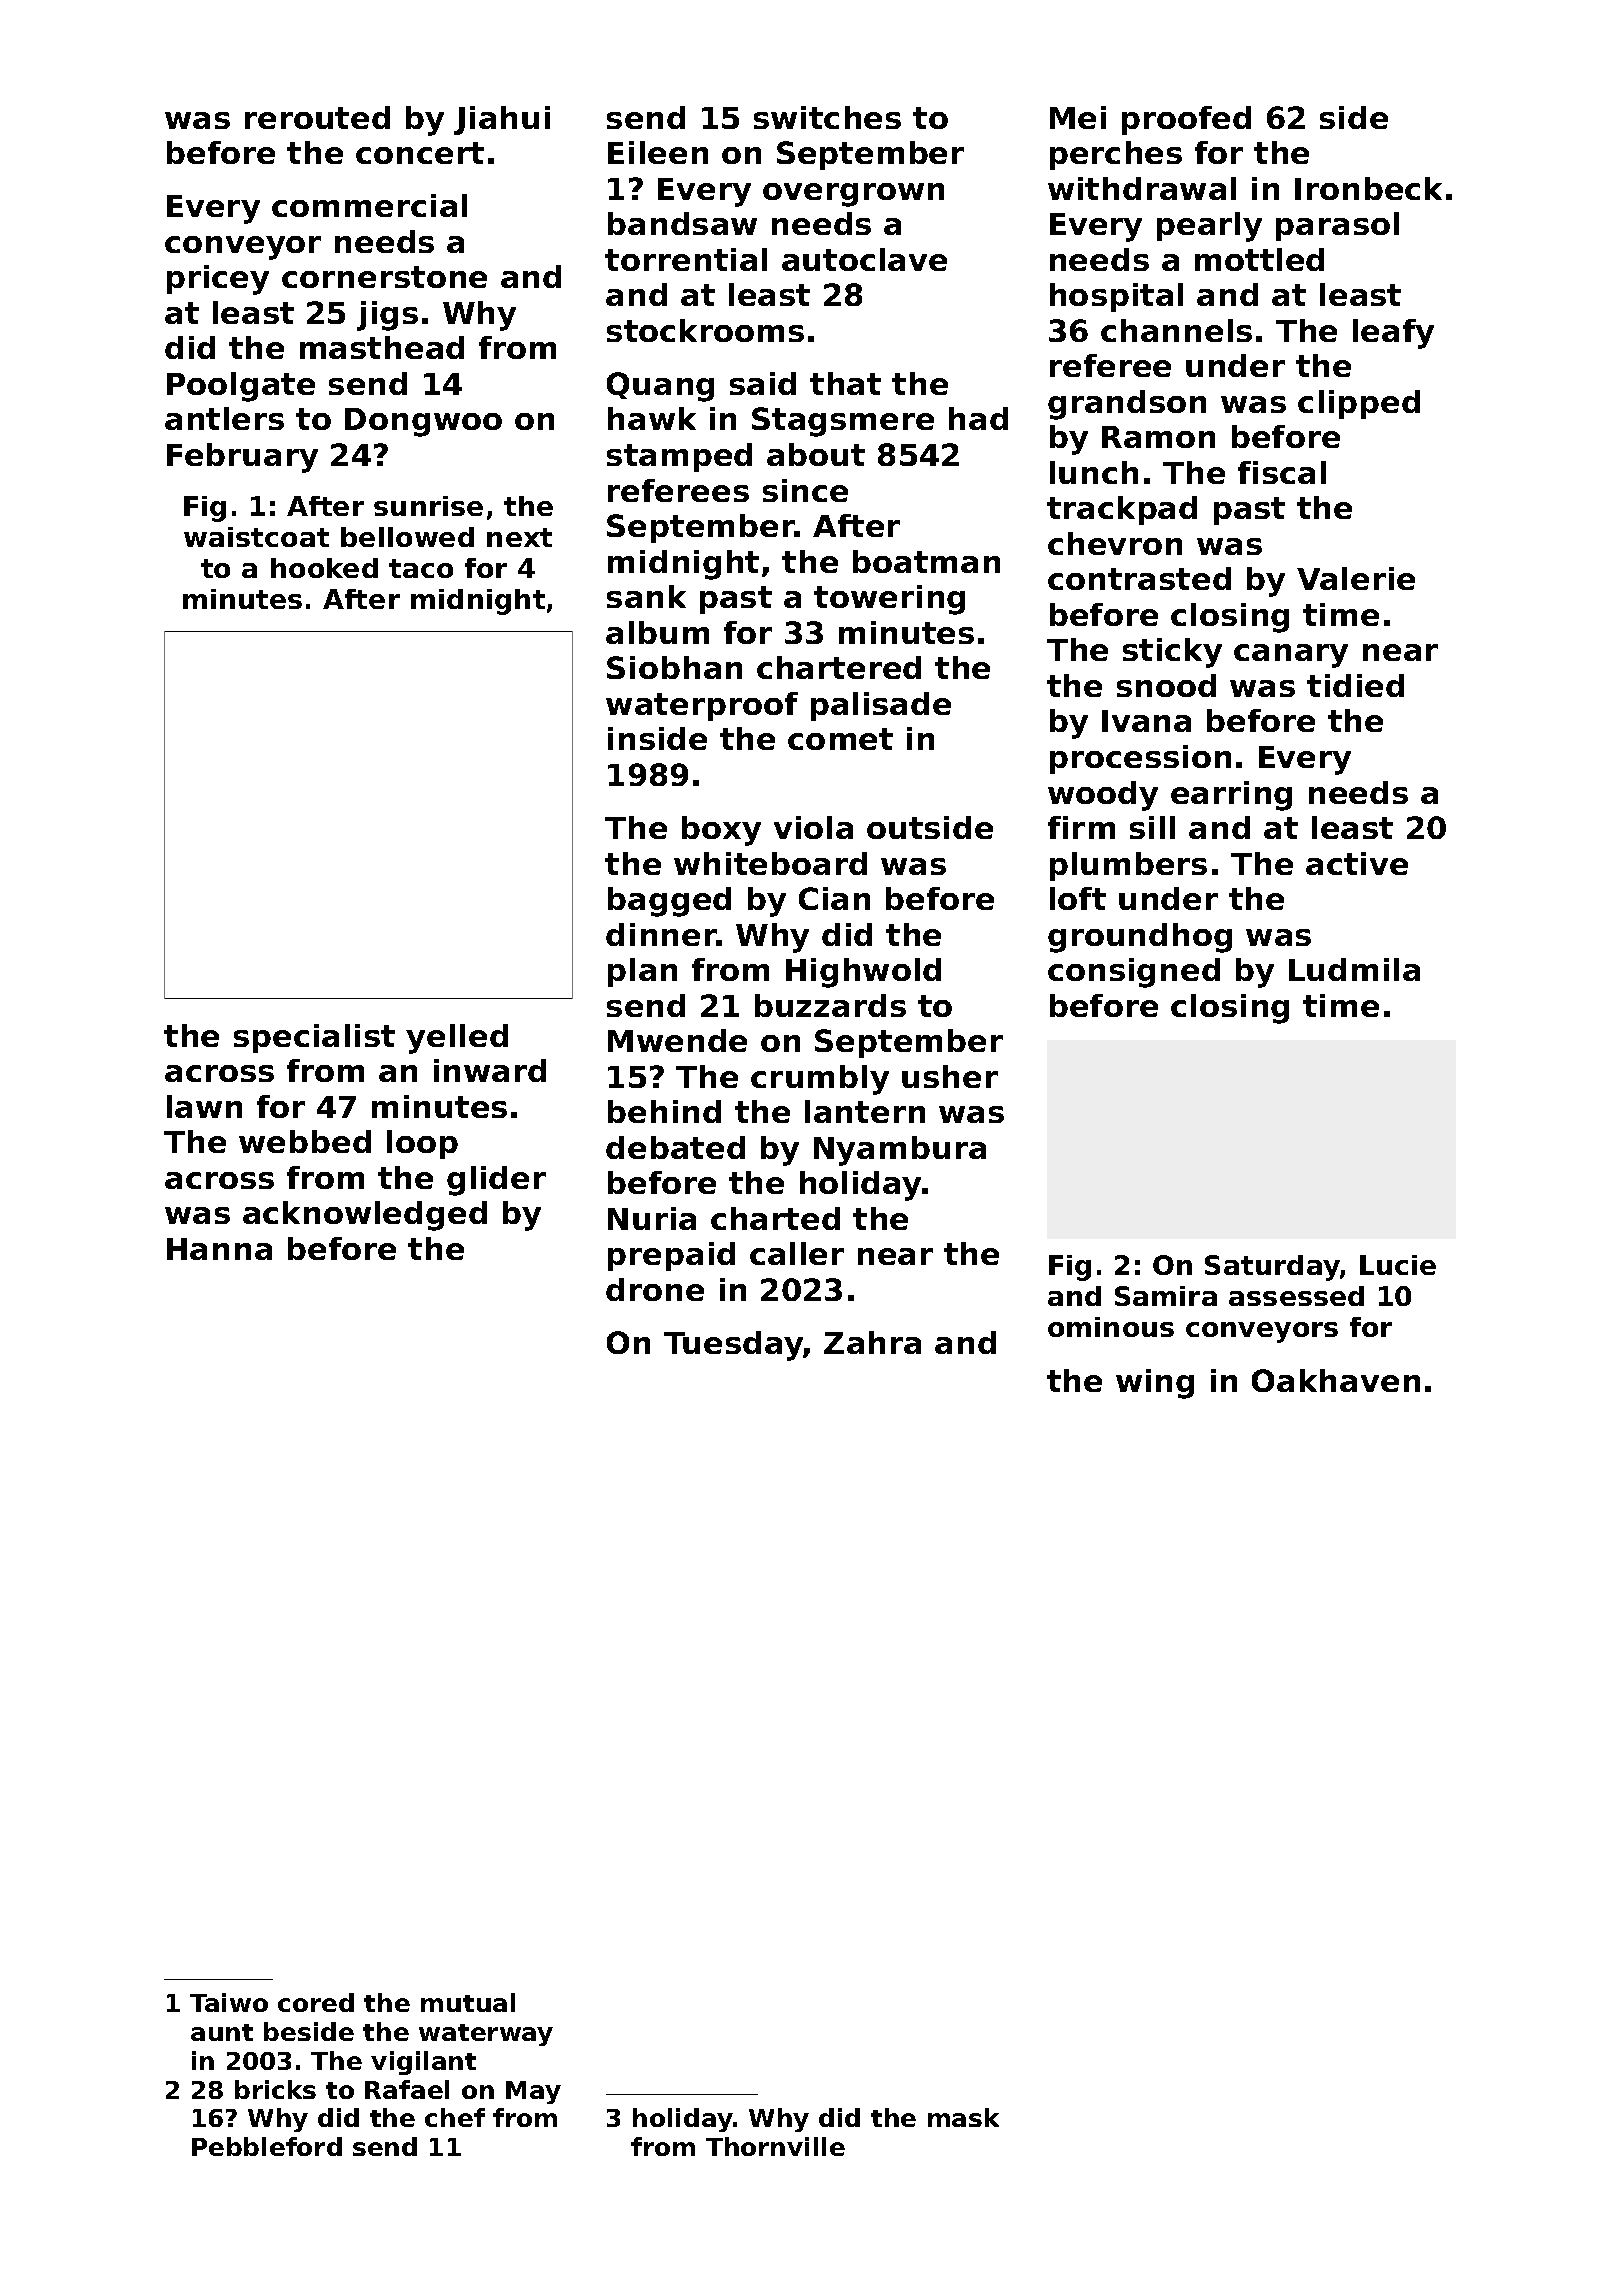 This image has height=2292, width=1620. What do you see at coordinates (317, 117) in the image?
I see `rerouted` at bounding box center [317, 117].
